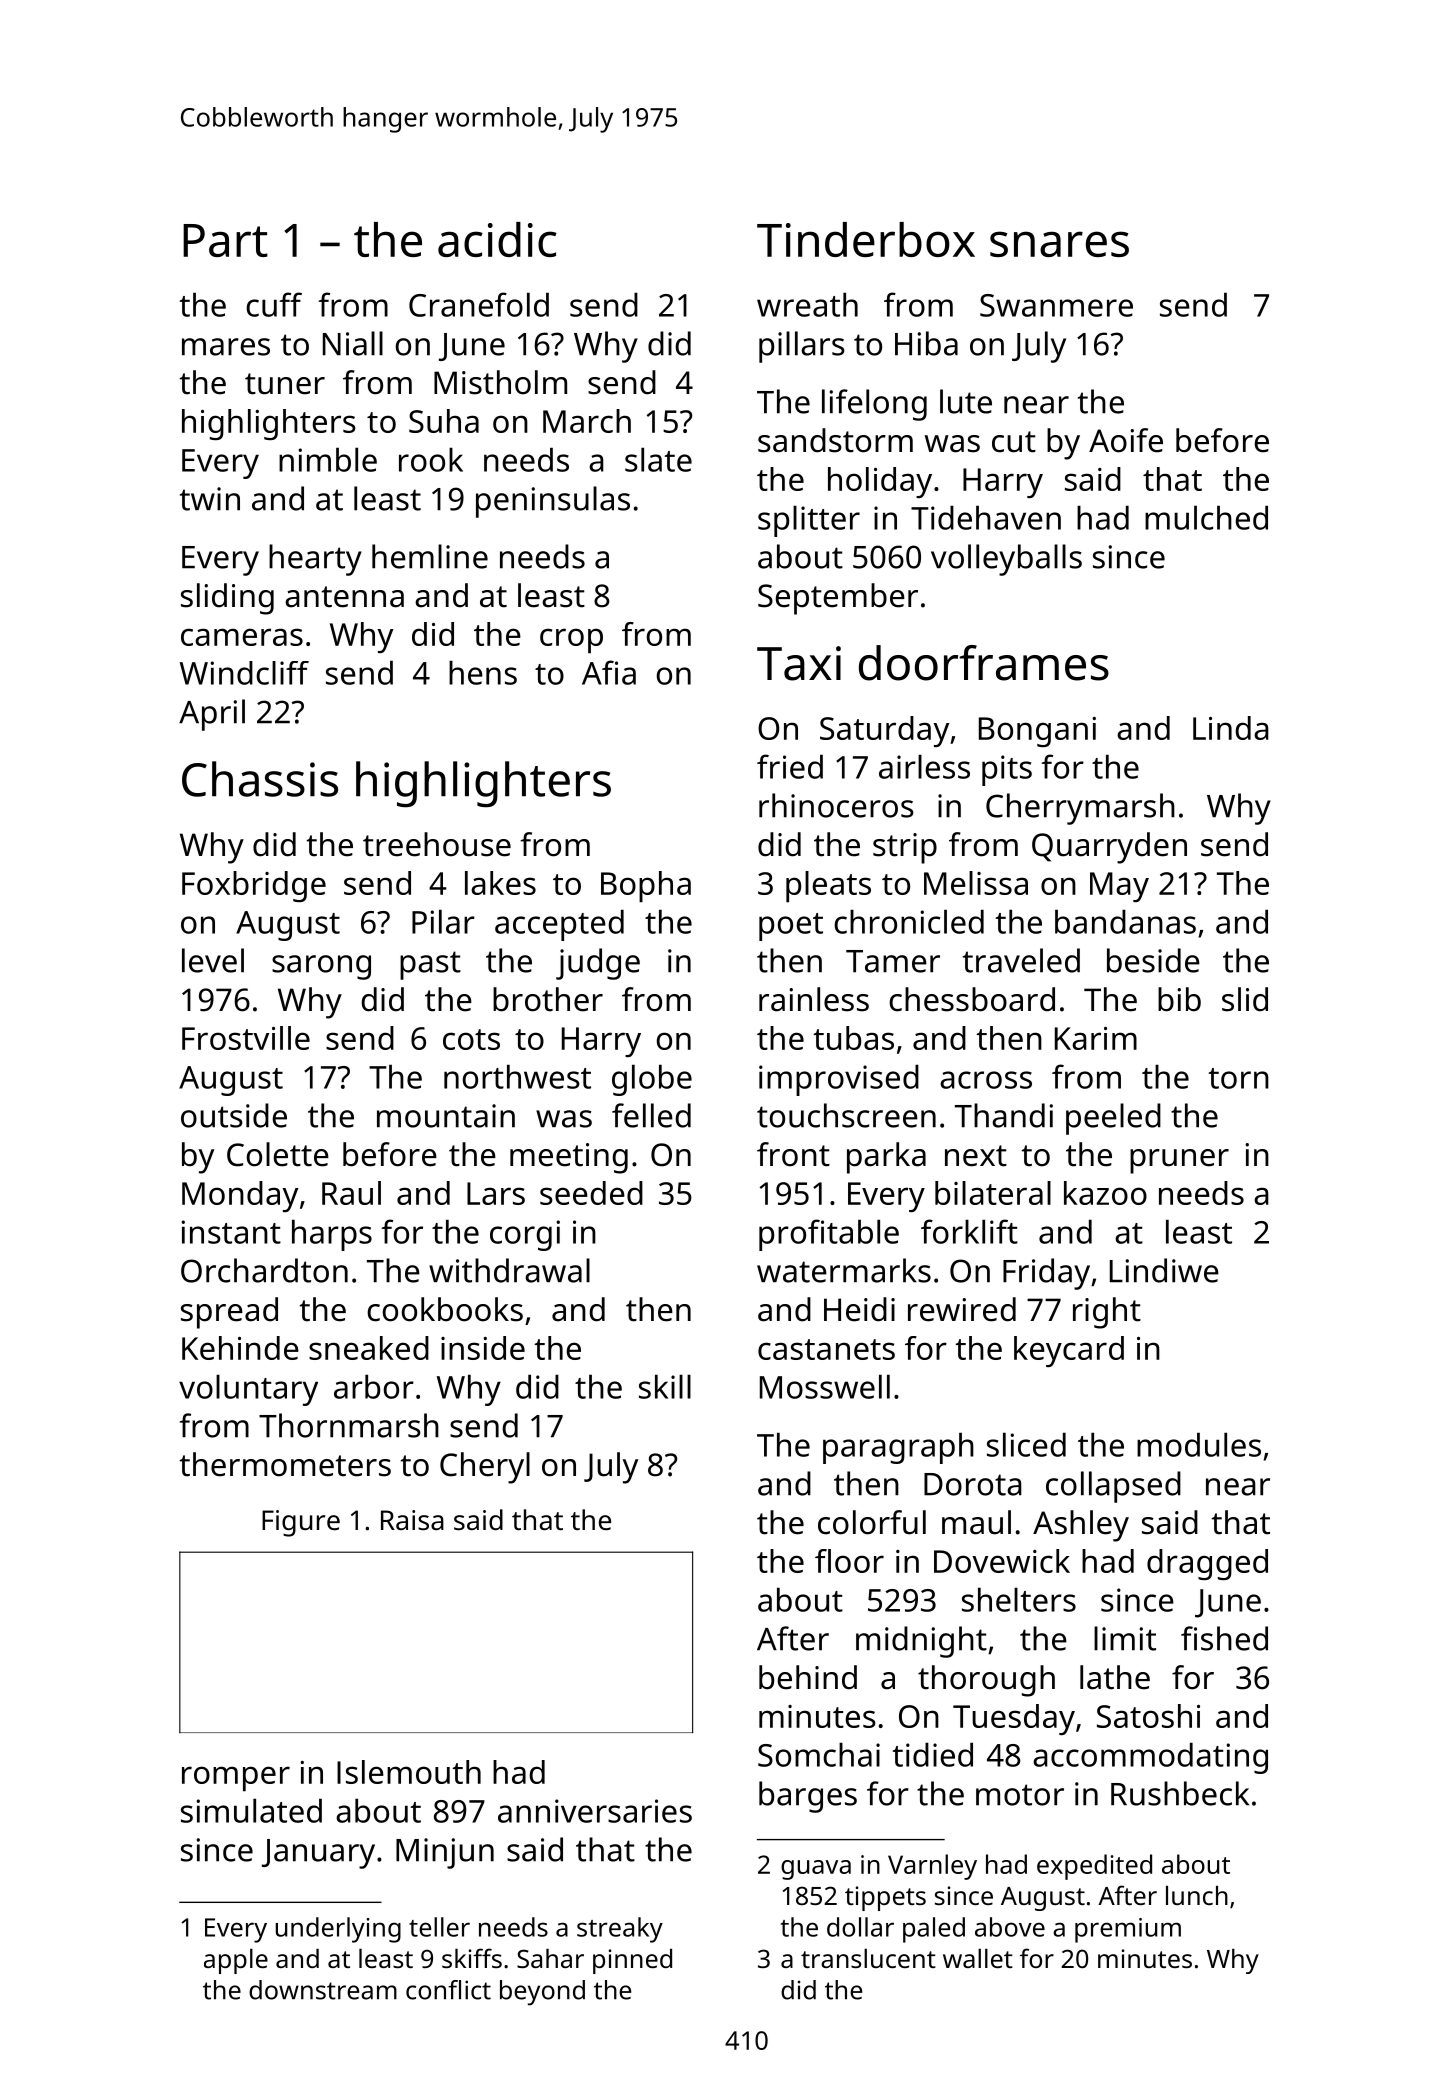  What do you see at coordinates (1059, 244) in the document?
I see `snares` at bounding box center [1059, 244].
